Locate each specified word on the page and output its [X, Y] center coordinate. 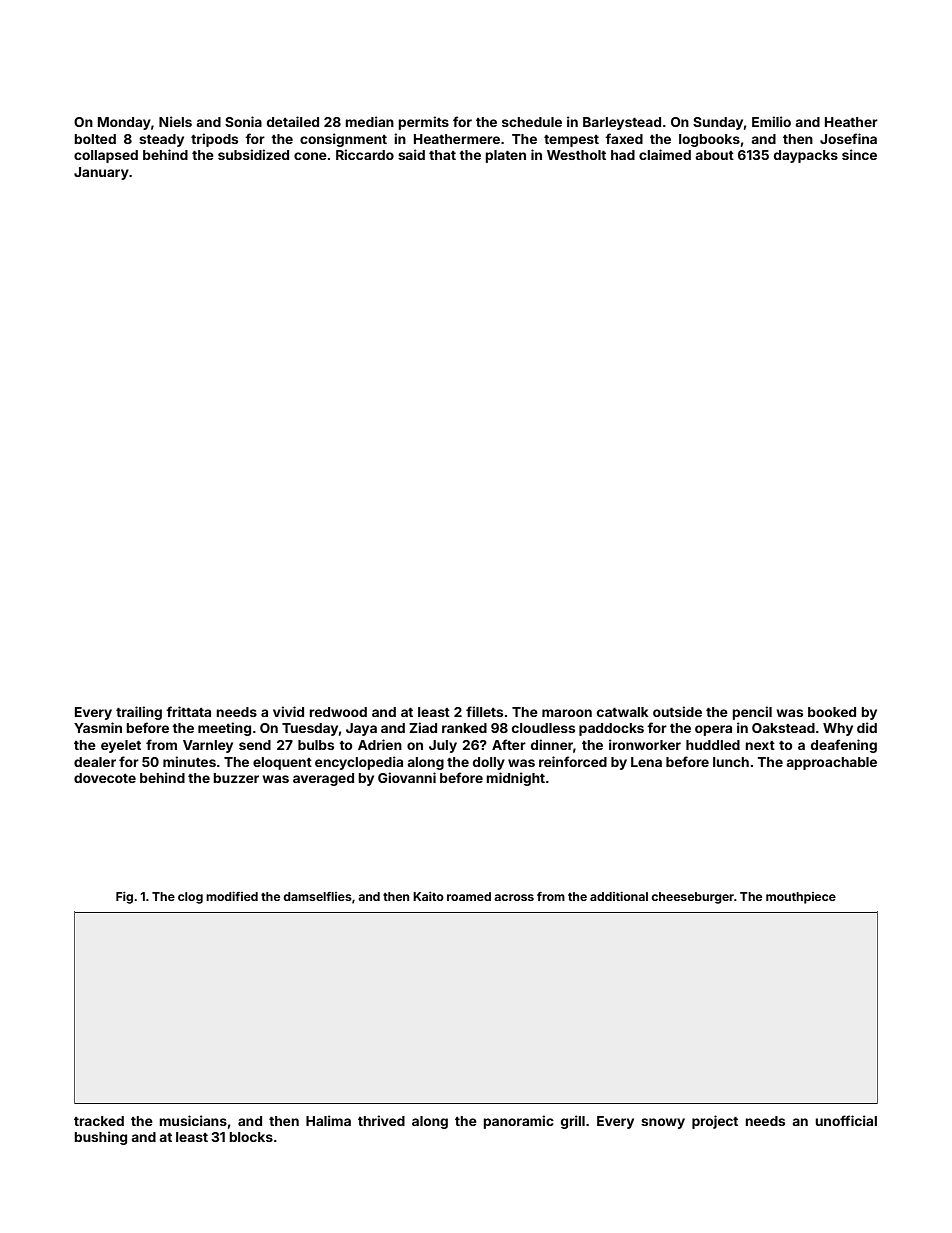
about [714, 155]
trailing [139, 713]
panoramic [518, 1122]
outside [677, 711]
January [101, 173]
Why [838, 729]
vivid [288, 711]
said [411, 154]
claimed [665, 154]
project [715, 1122]
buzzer [236, 778]
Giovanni [407, 777]
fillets [484, 711]
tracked [99, 1121]
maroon [567, 713]
